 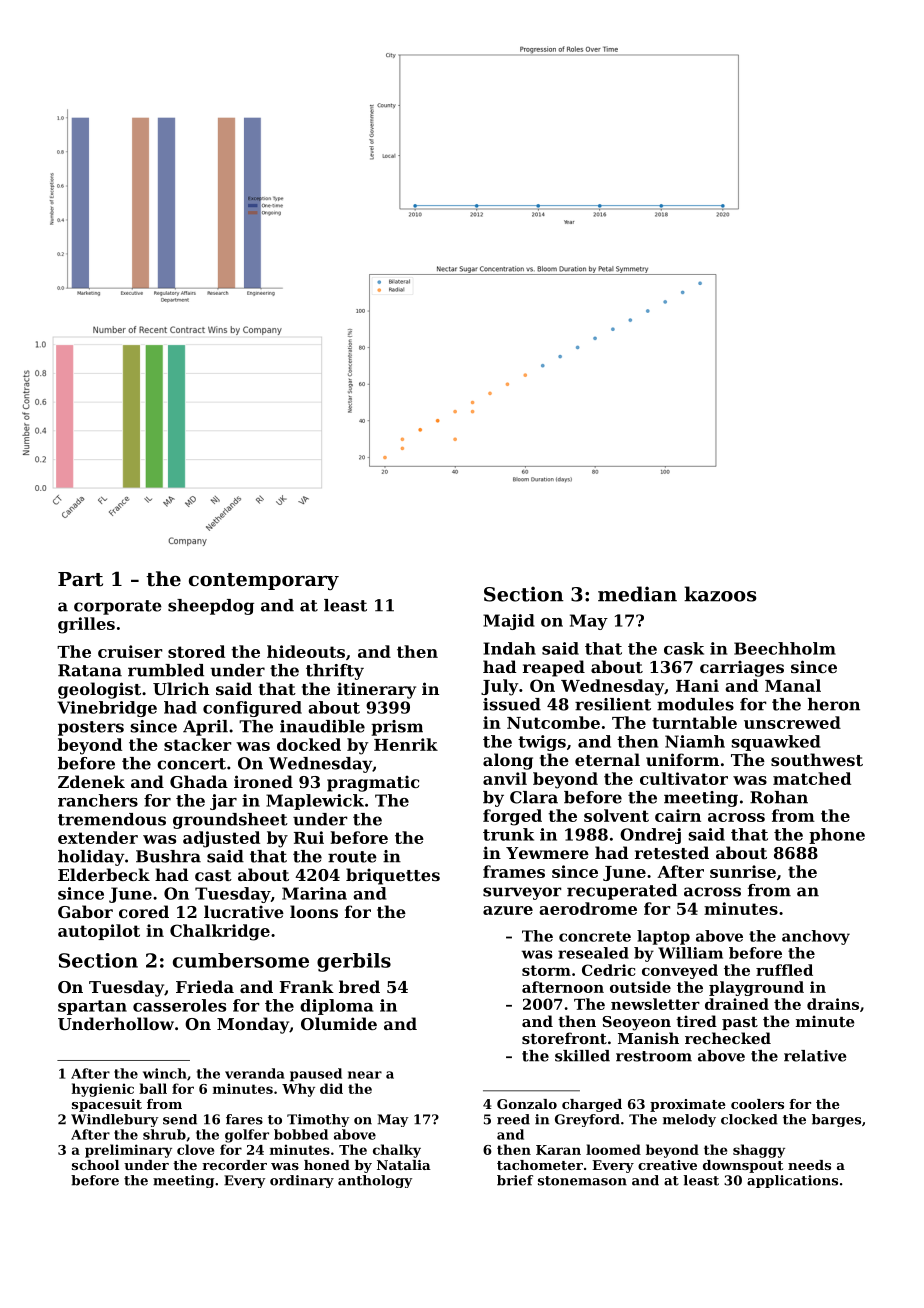 What do you see at coordinates (128, 1151) in the screenshot?
I see `preliminary` at bounding box center [128, 1151].
